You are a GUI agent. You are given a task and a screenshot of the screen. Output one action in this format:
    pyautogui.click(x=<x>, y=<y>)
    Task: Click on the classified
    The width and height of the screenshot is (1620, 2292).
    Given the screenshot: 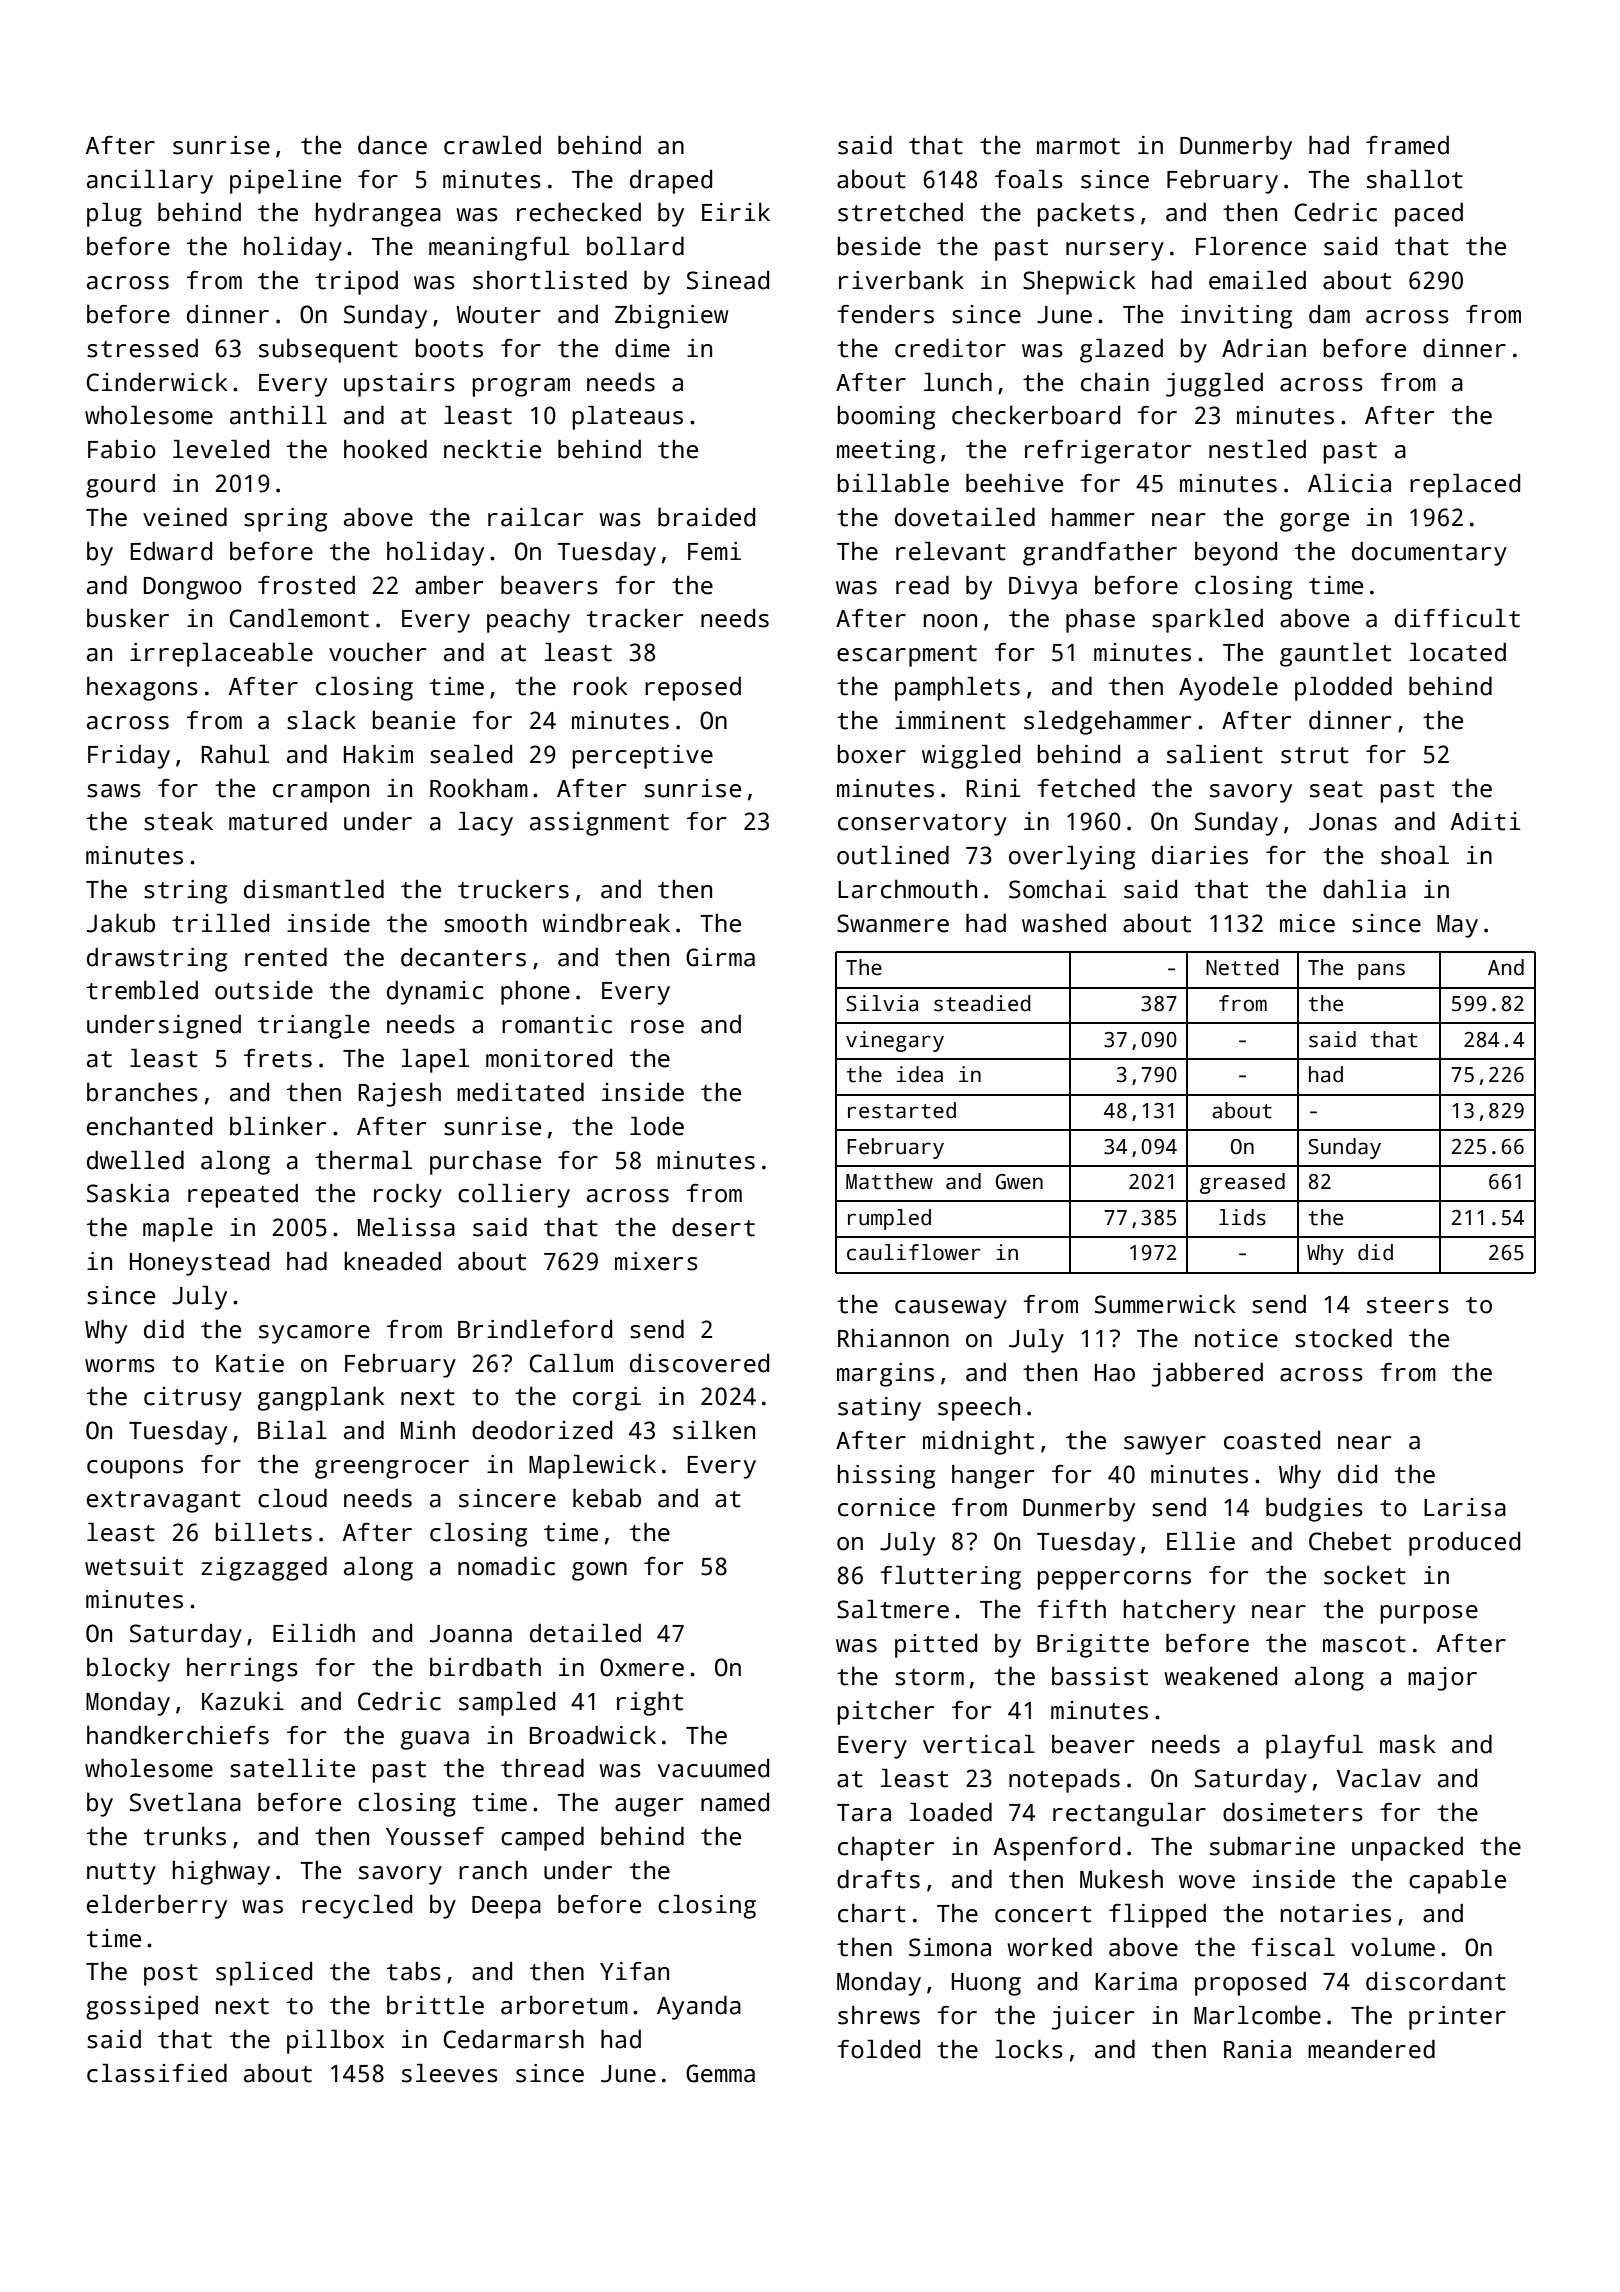 What is the action you would take?
    pyautogui.click(x=157, y=2073)
